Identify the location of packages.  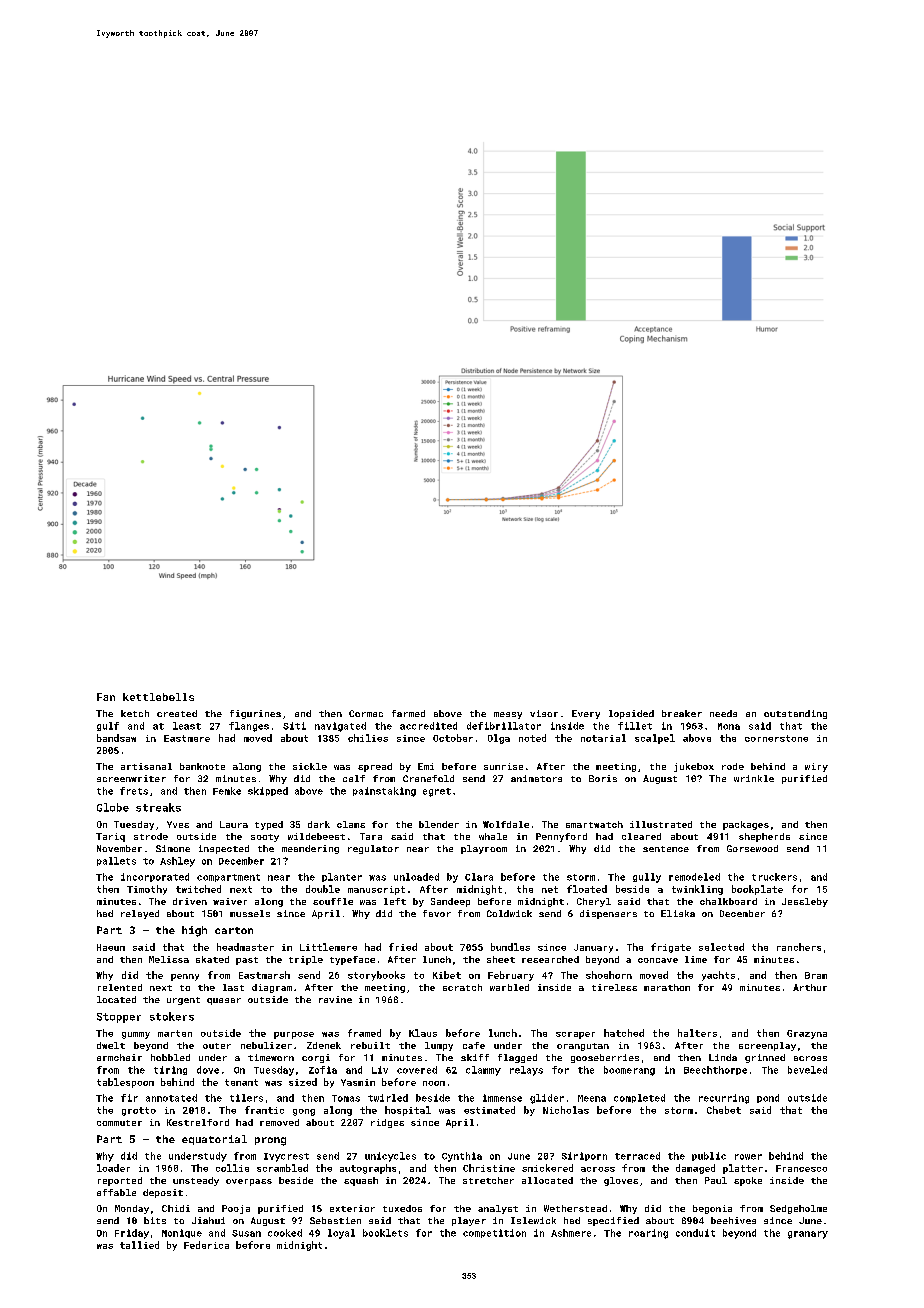
(746, 825).
